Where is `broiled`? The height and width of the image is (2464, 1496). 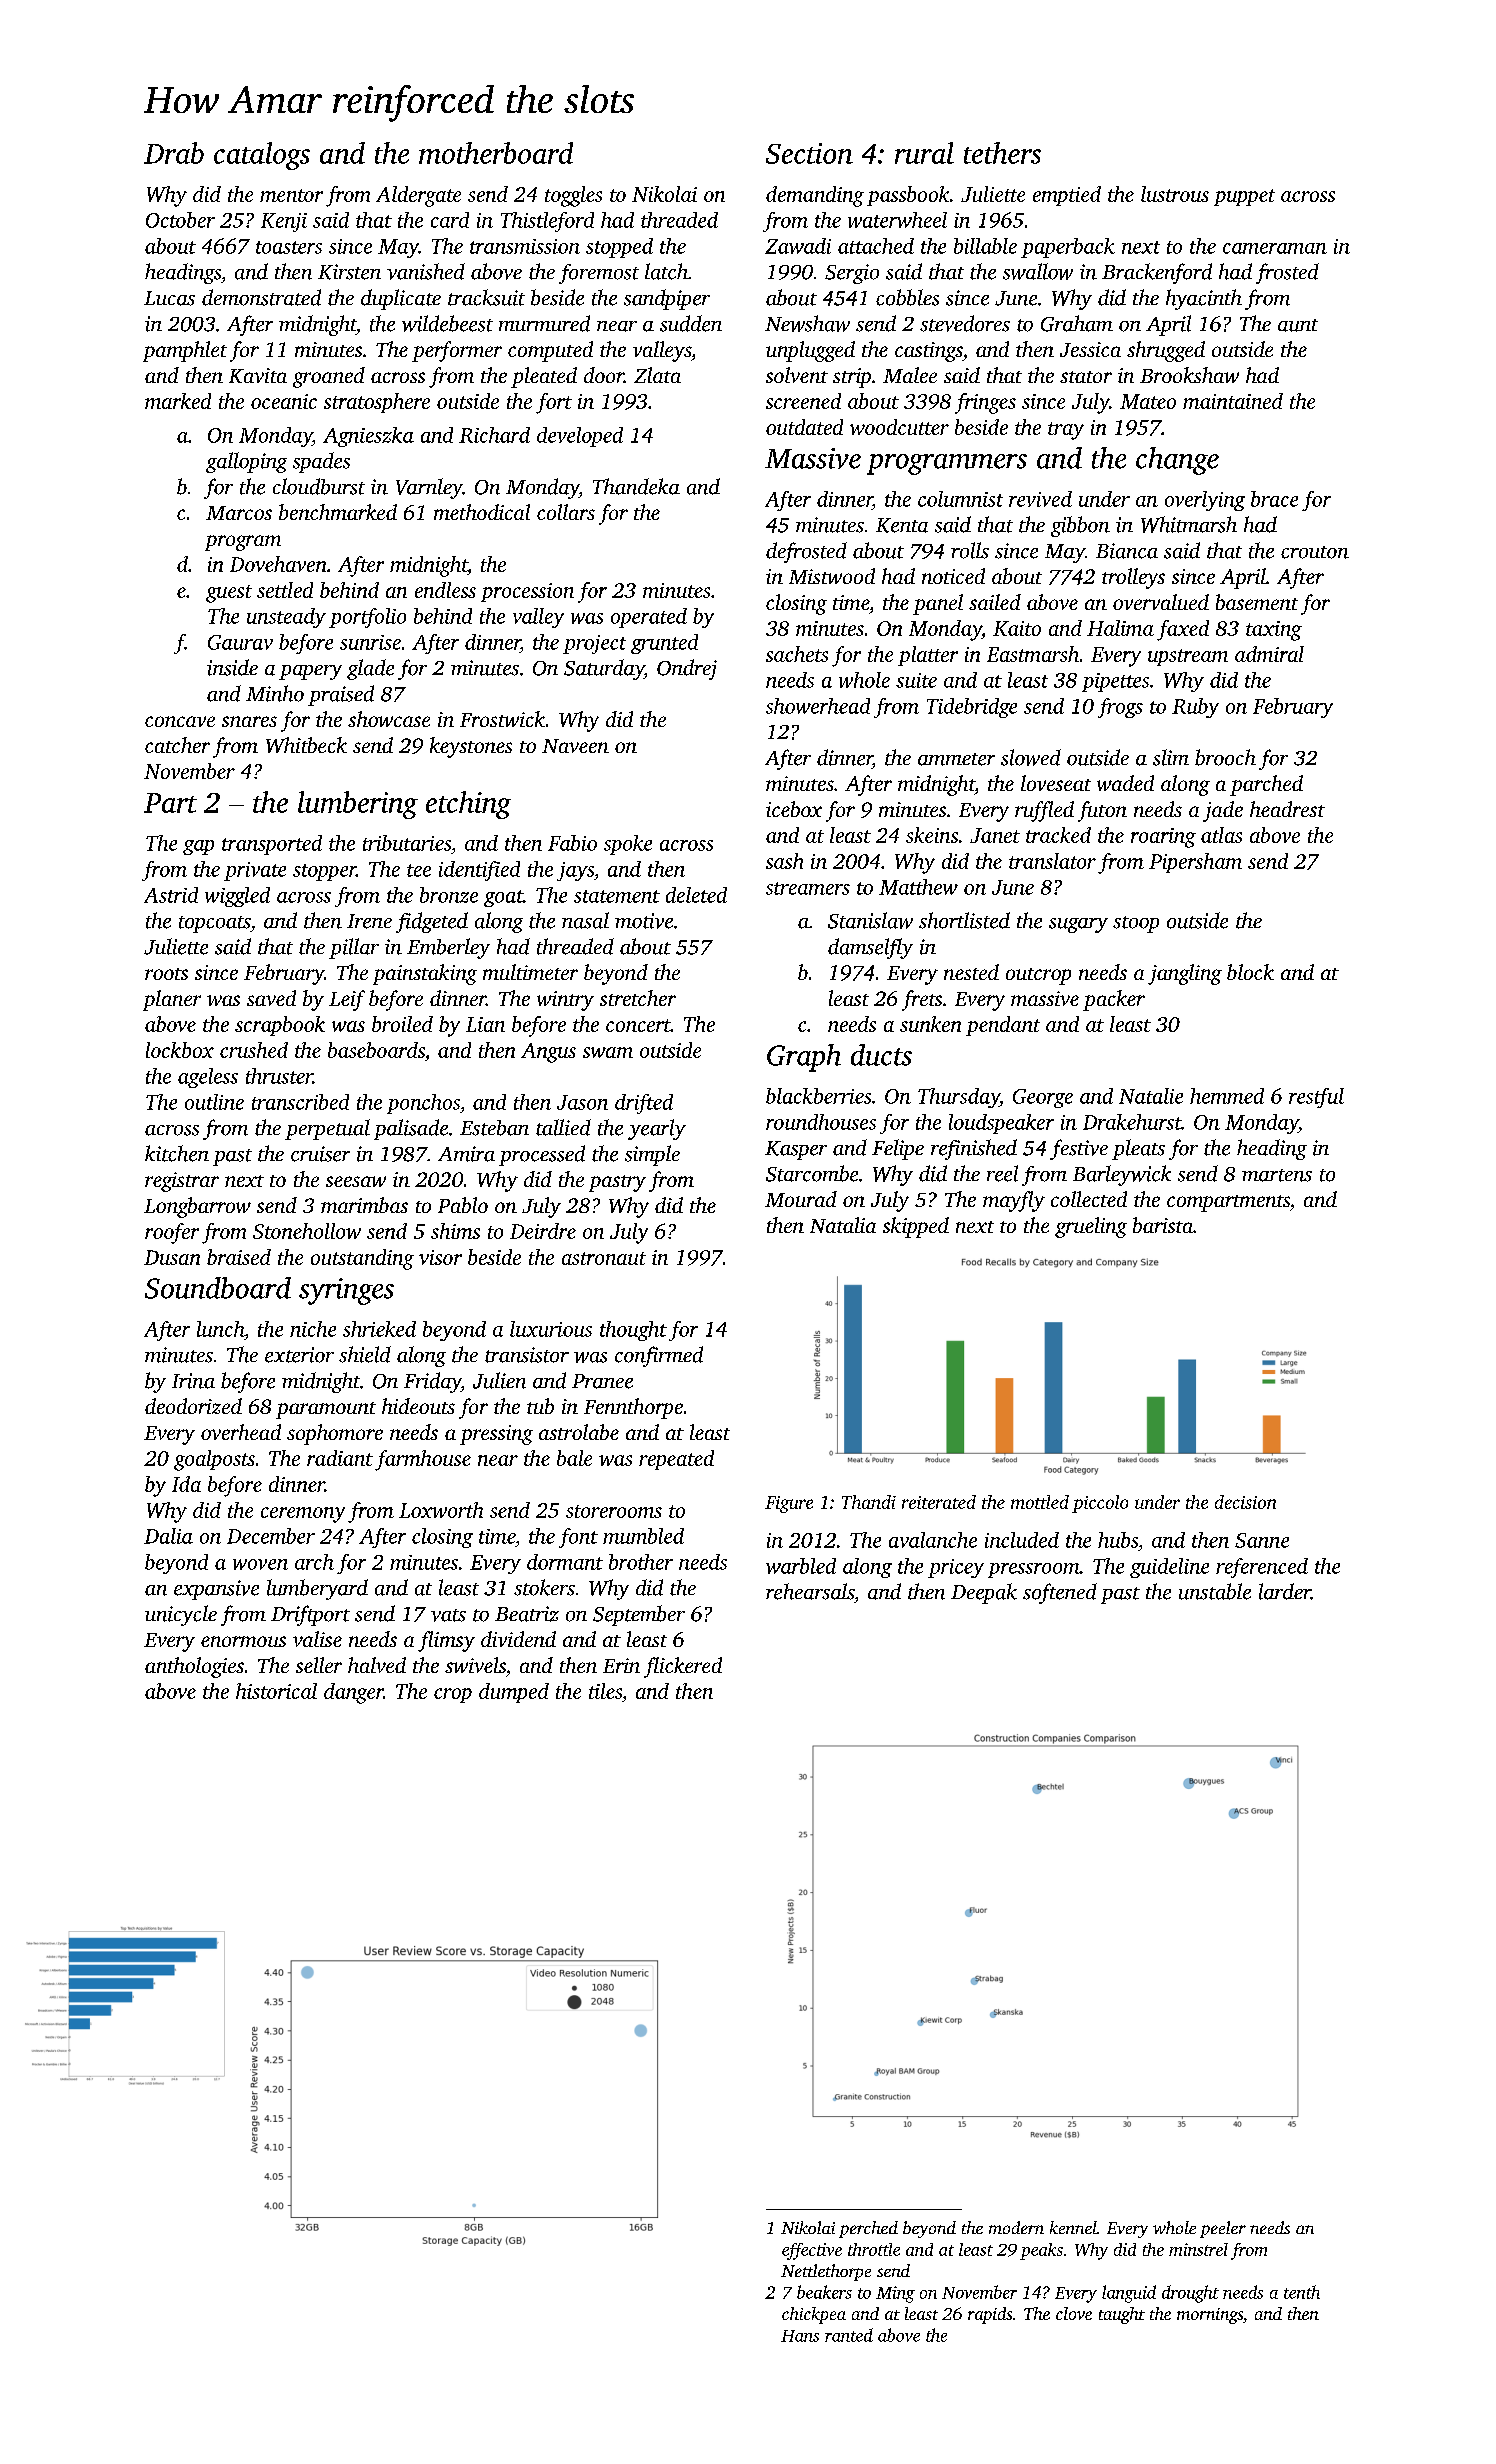 broiled is located at coordinates (402, 1024).
